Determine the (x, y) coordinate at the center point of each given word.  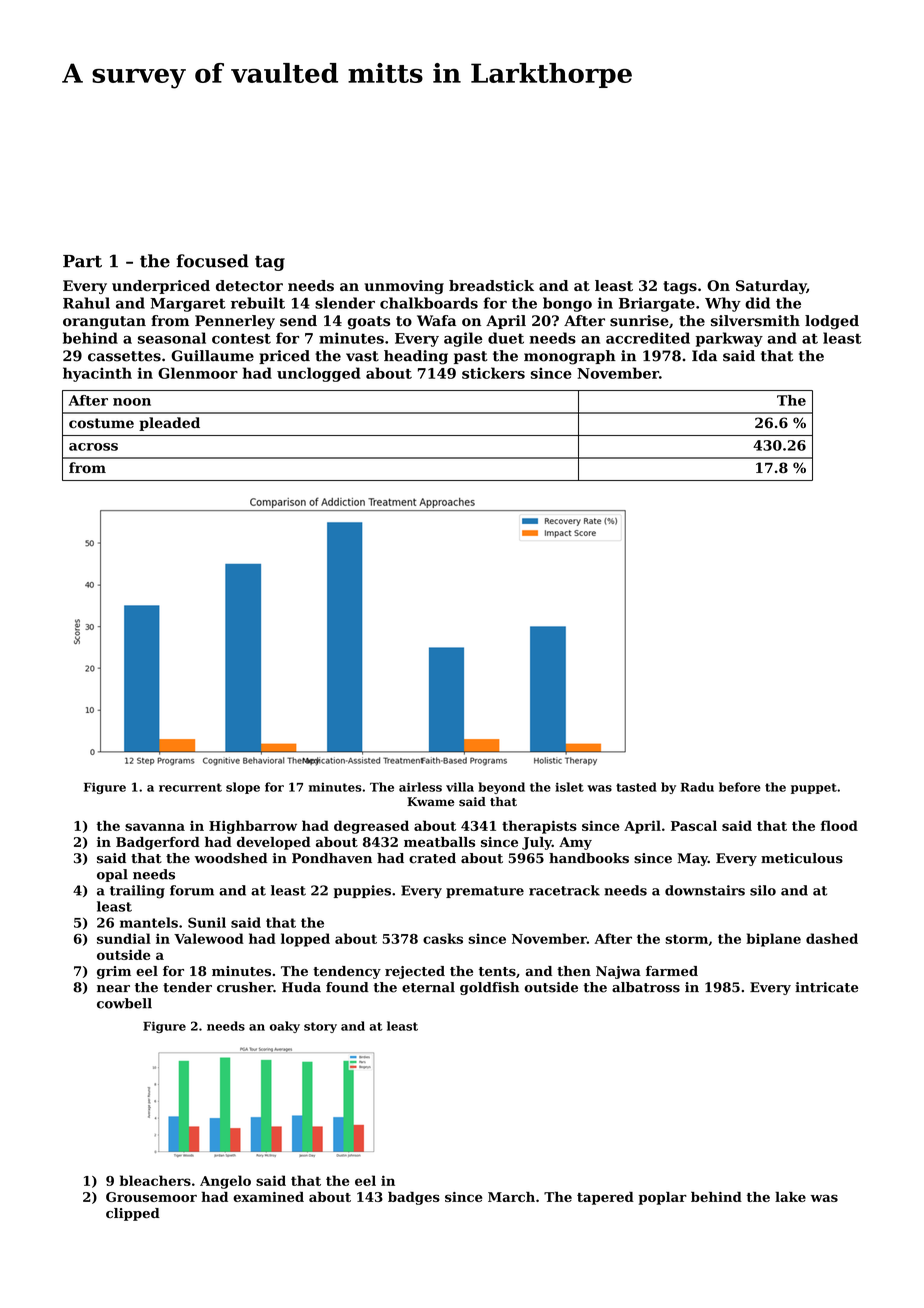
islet (569, 787)
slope (243, 788)
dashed (832, 938)
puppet (814, 788)
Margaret (187, 305)
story (320, 1027)
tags (680, 287)
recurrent (190, 787)
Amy (575, 843)
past (471, 357)
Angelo (225, 1182)
